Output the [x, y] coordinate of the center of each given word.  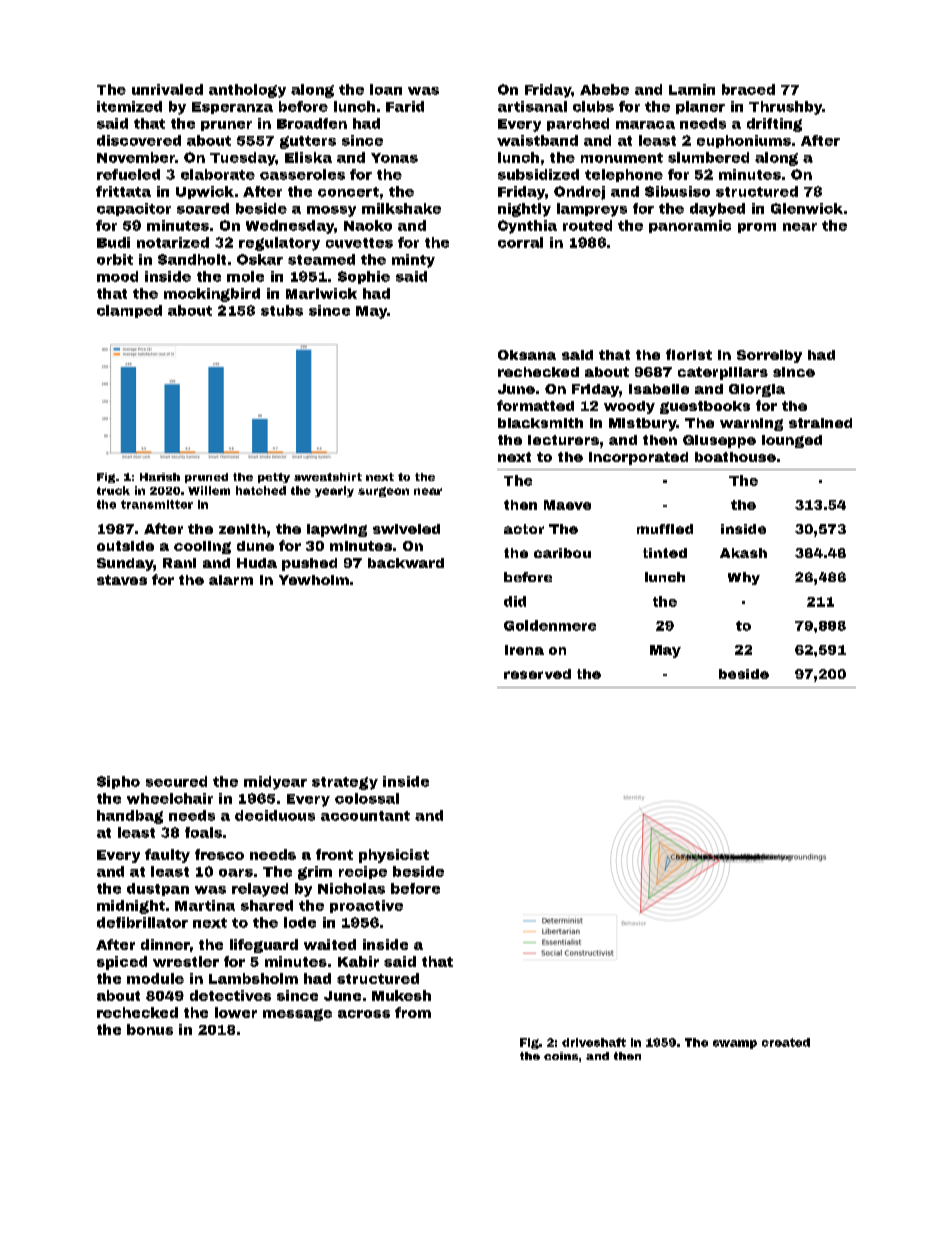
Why [744, 578]
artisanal [532, 106]
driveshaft [594, 1042]
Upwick [205, 192]
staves [122, 580]
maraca [645, 125]
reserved [537, 674]
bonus [150, 1029]
